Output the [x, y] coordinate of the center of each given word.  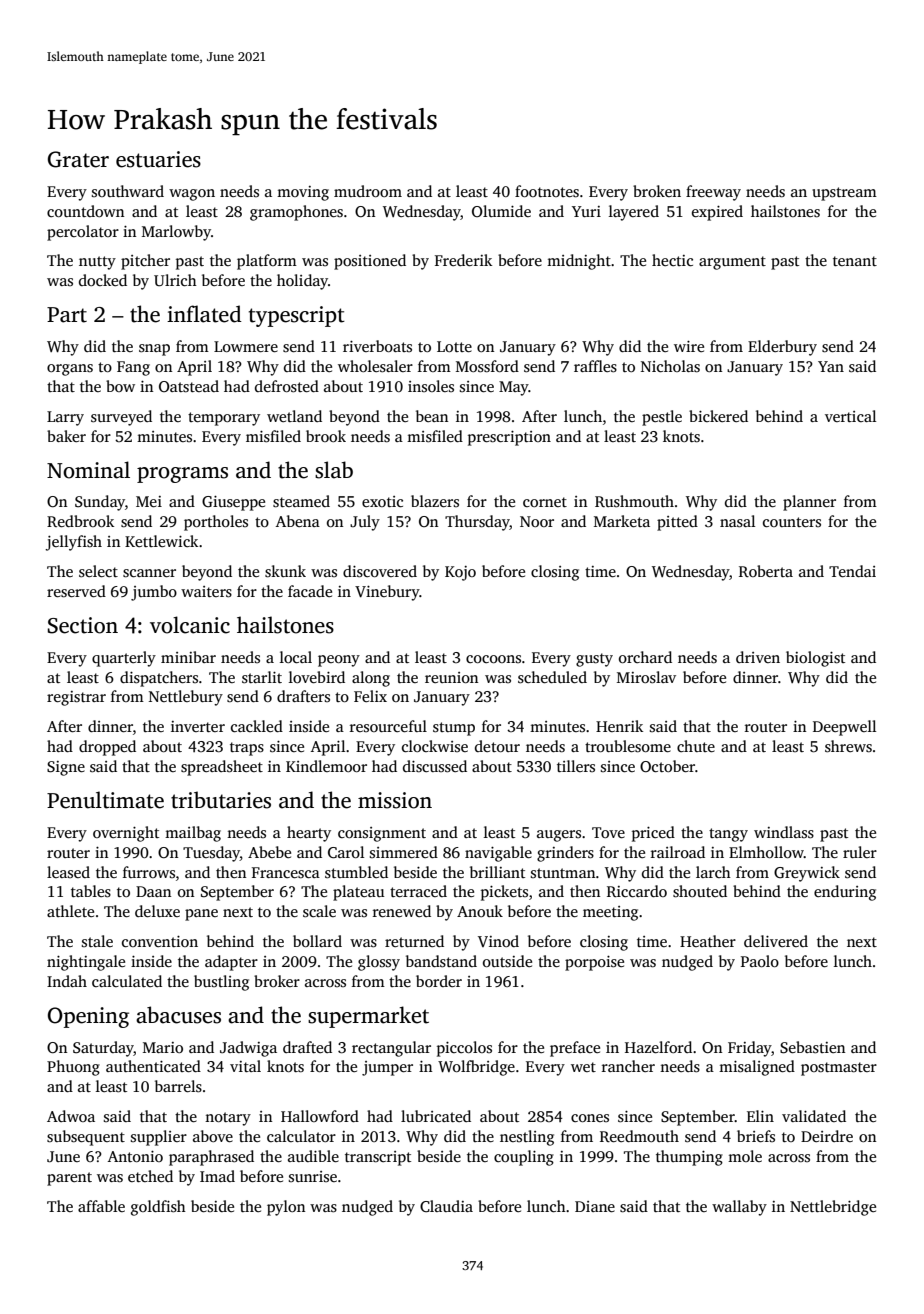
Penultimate [105, 800]
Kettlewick [161, 541]
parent [69, 1179]
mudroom [368, 191]
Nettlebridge [833, 1208]
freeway [713, 193]
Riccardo [637, 891]
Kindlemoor [326, 766]
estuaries [158, 159]
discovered [380, 571]
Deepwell [844, 728]
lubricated [436, 1116]
